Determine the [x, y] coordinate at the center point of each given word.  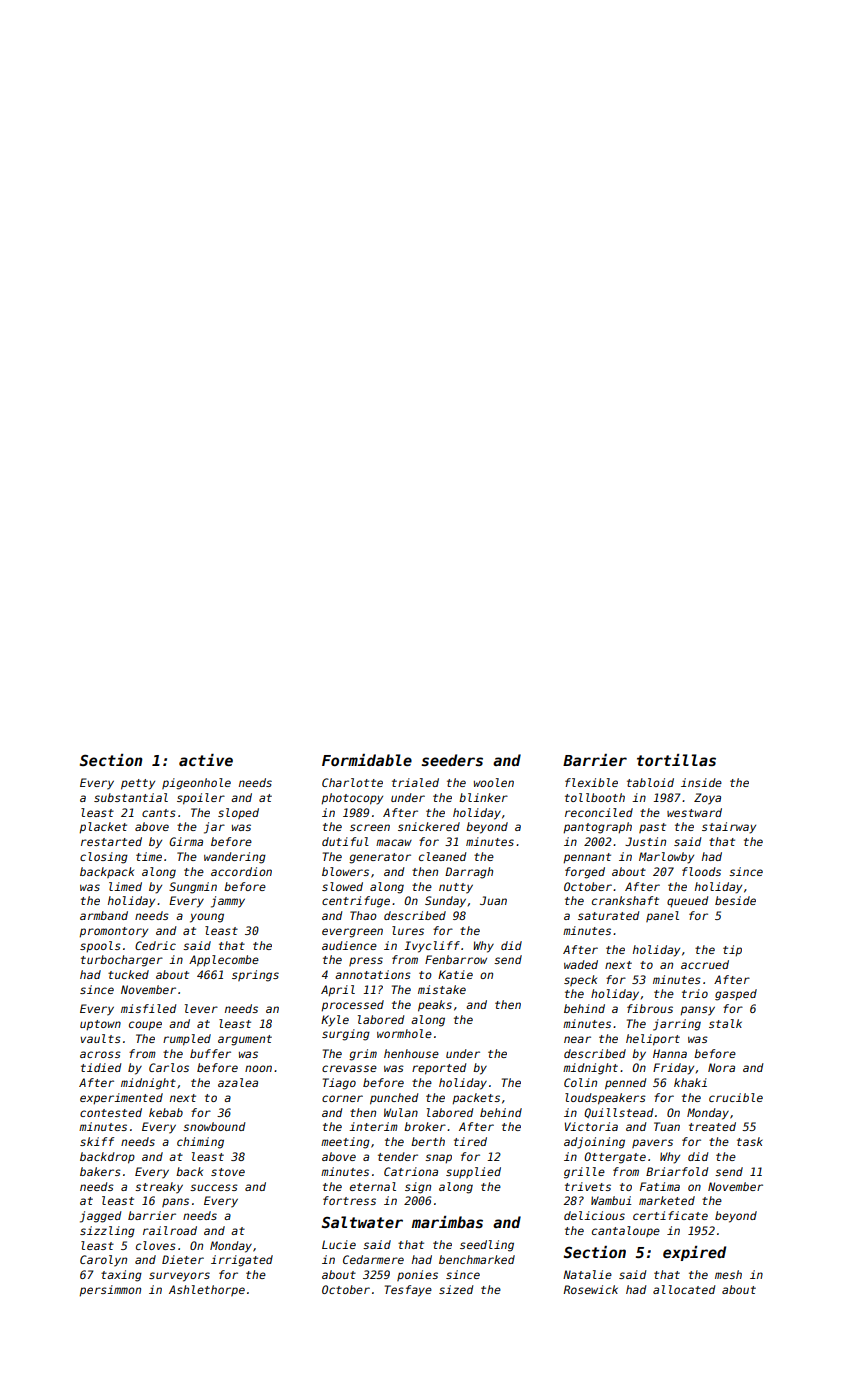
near [577, 1039]
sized [456, 1289]
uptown [100, 1025]
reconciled [599, 812]
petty [138, 784]
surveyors [179, 1277]
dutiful [345, 841]
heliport [653, 1040]
